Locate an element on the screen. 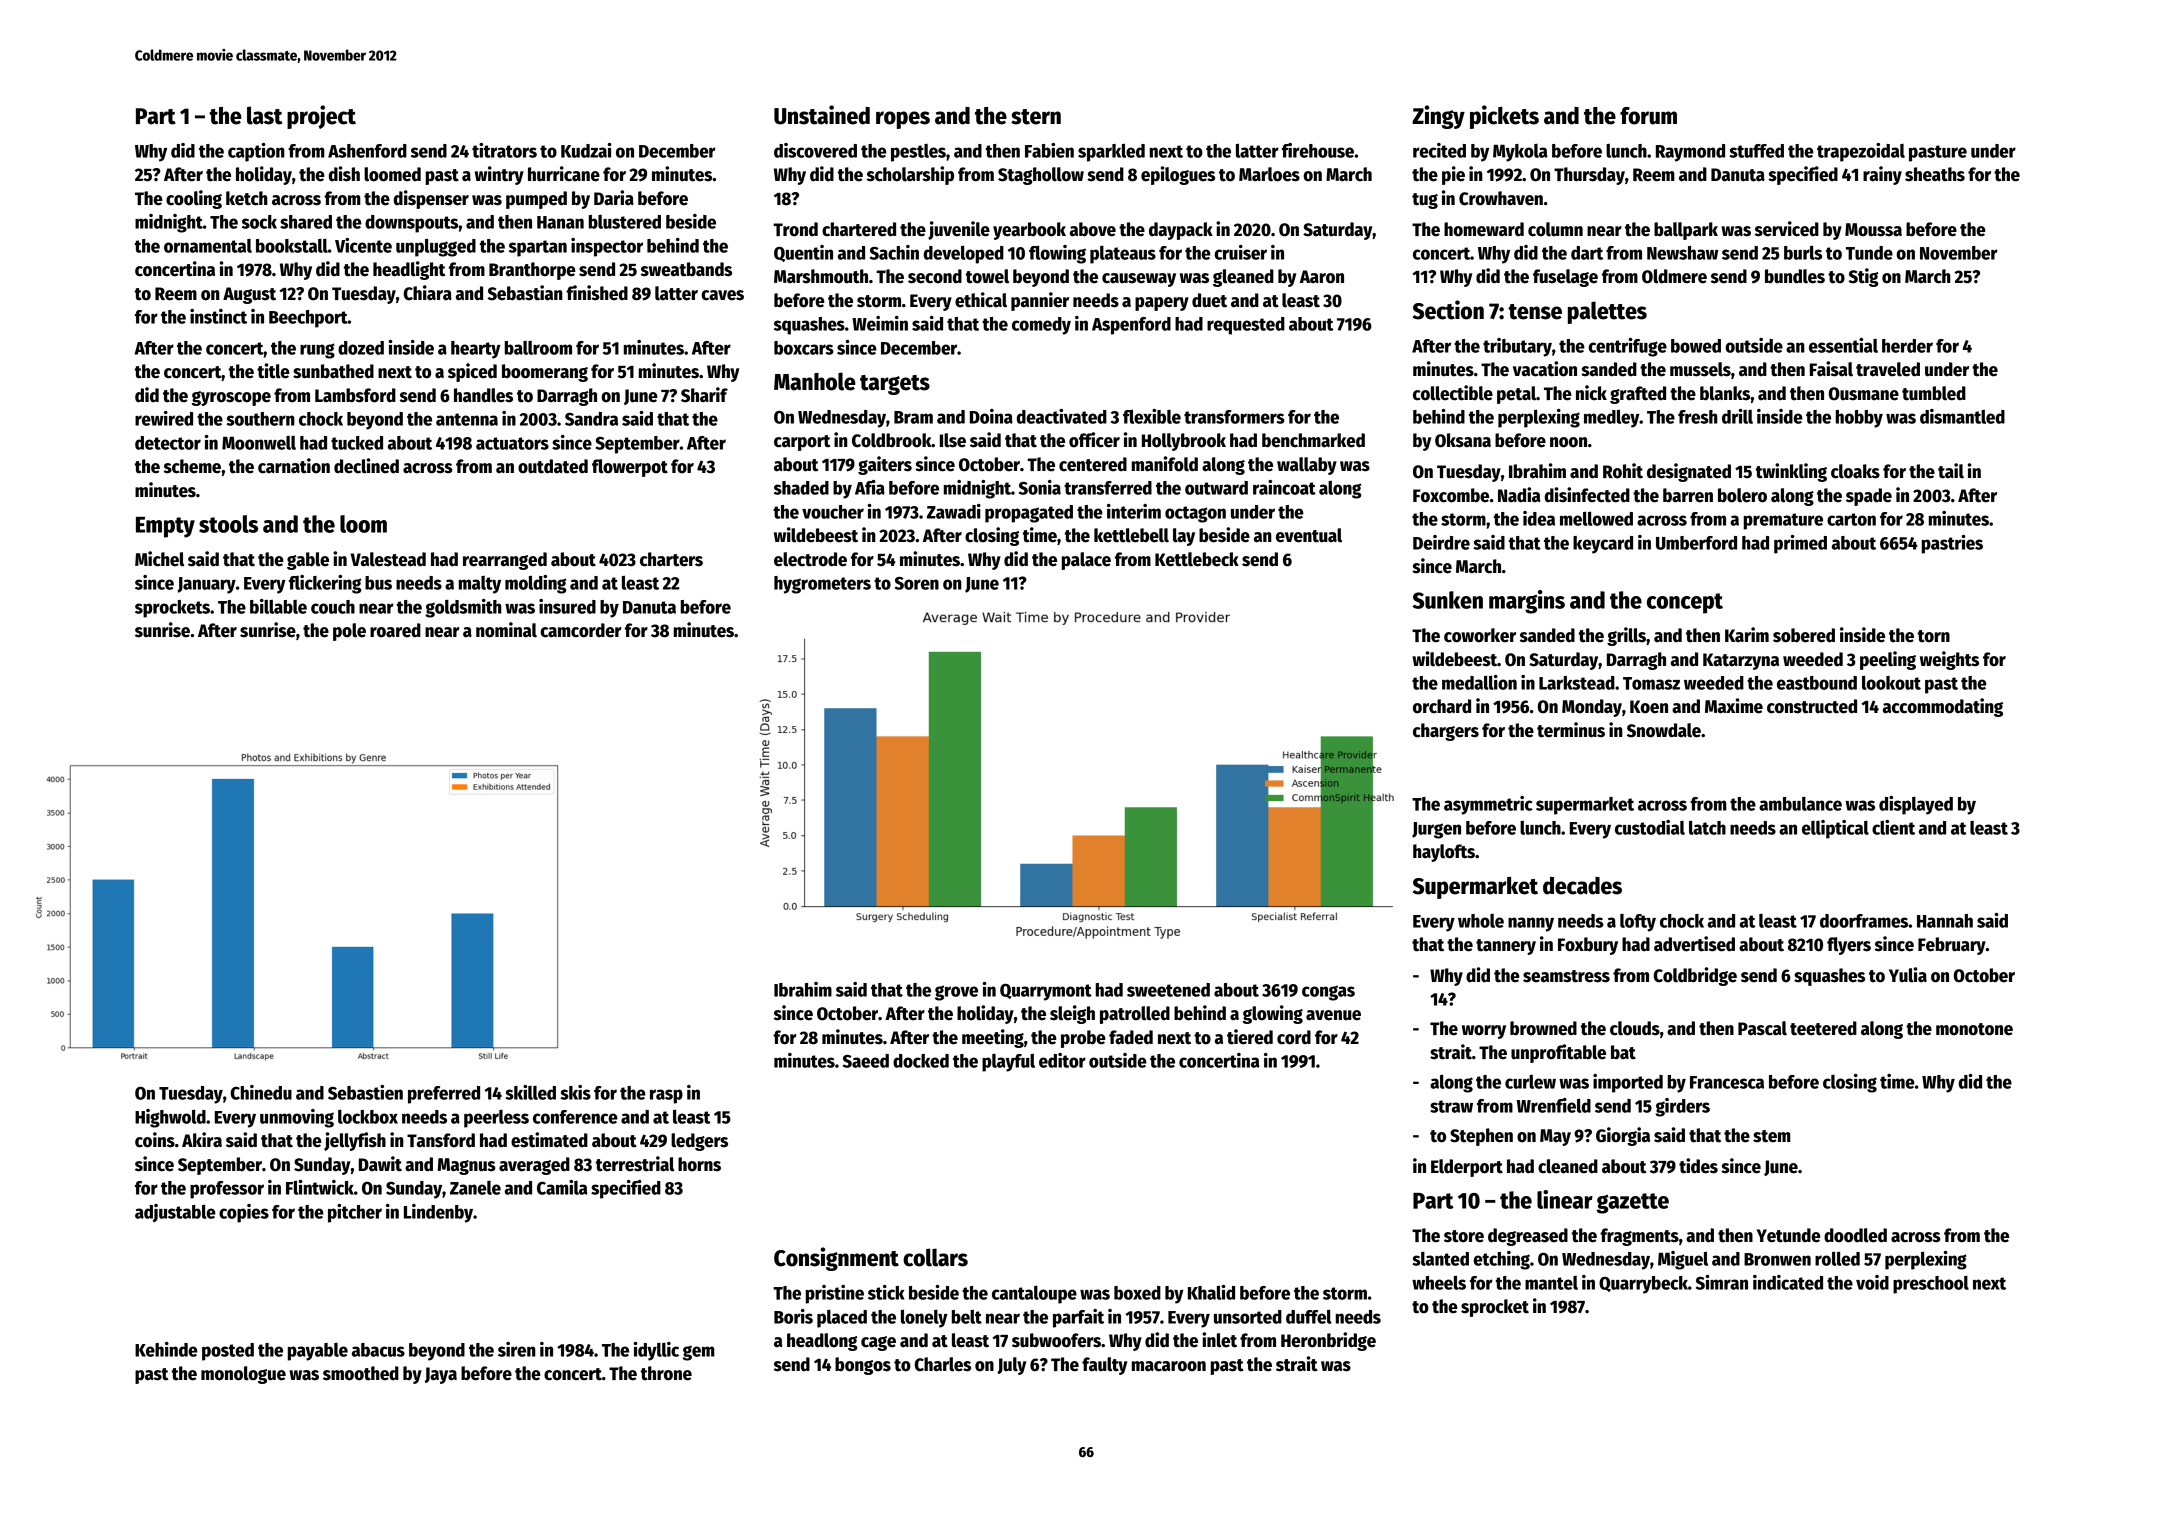 The height and width of the screenshot is (1525, 2157). nominal is located at coordinates (506, 630).
